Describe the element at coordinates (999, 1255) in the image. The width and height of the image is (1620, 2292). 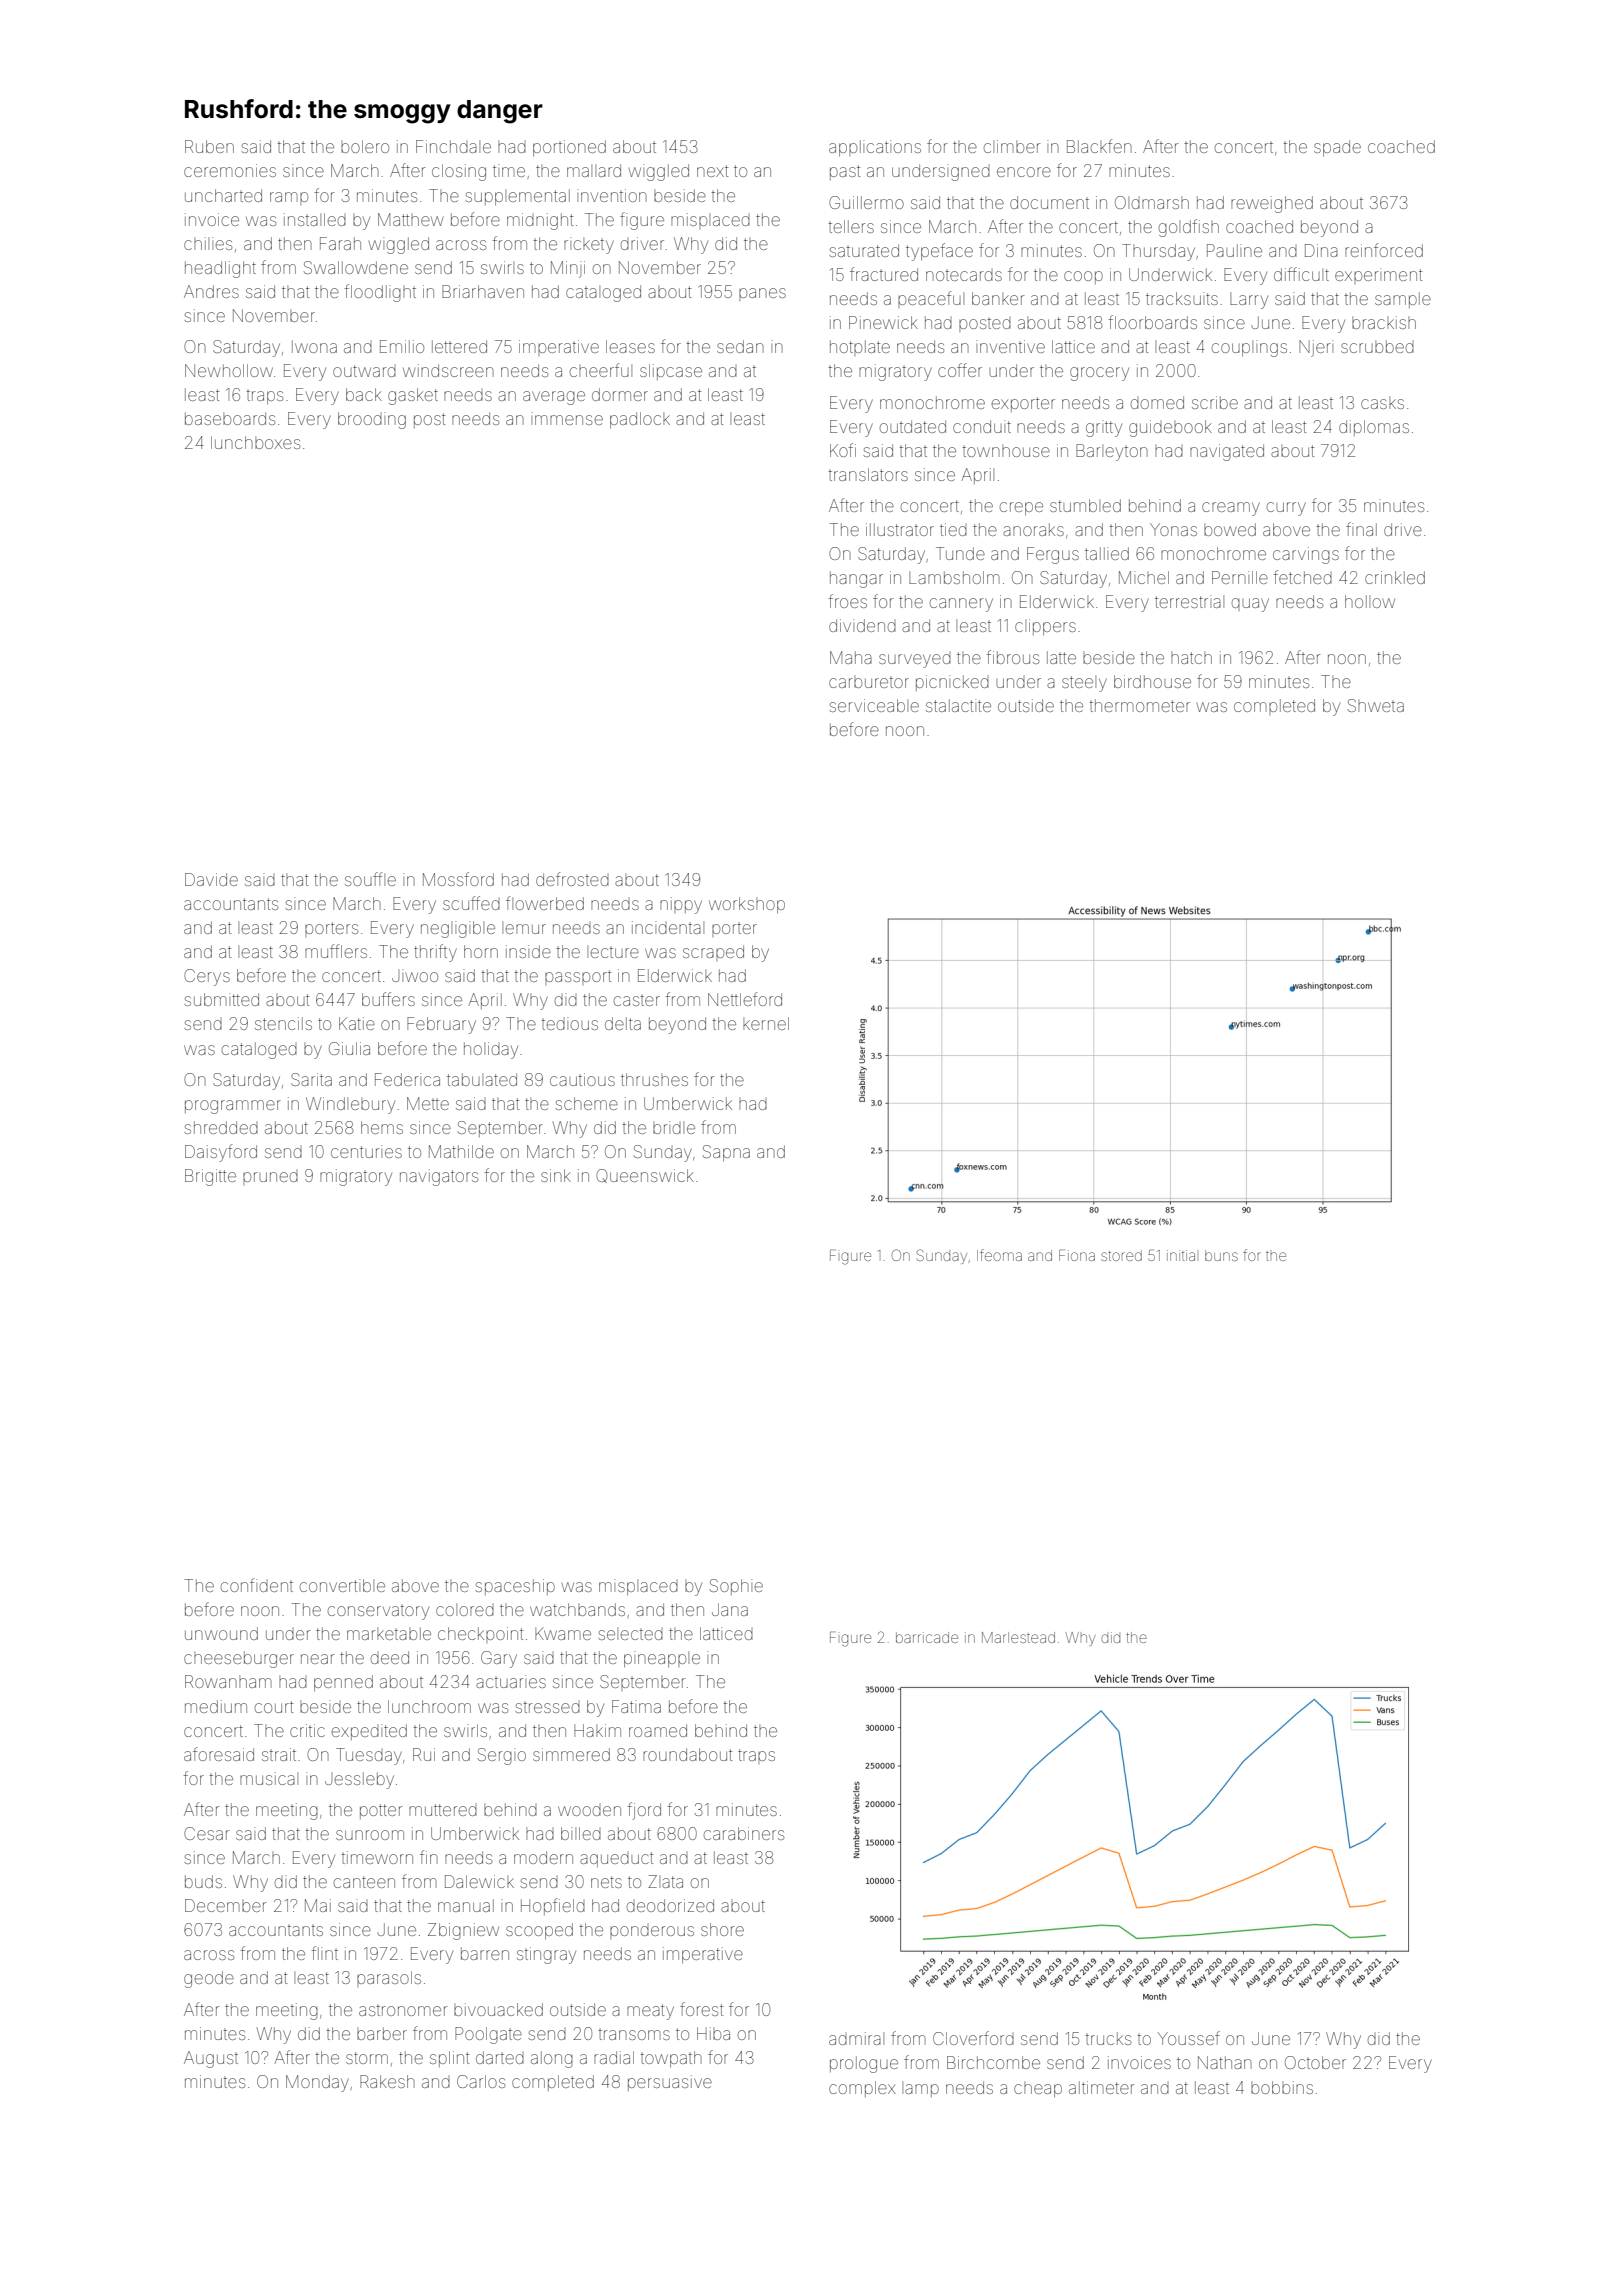
I see `Ifeoma` at that location.
